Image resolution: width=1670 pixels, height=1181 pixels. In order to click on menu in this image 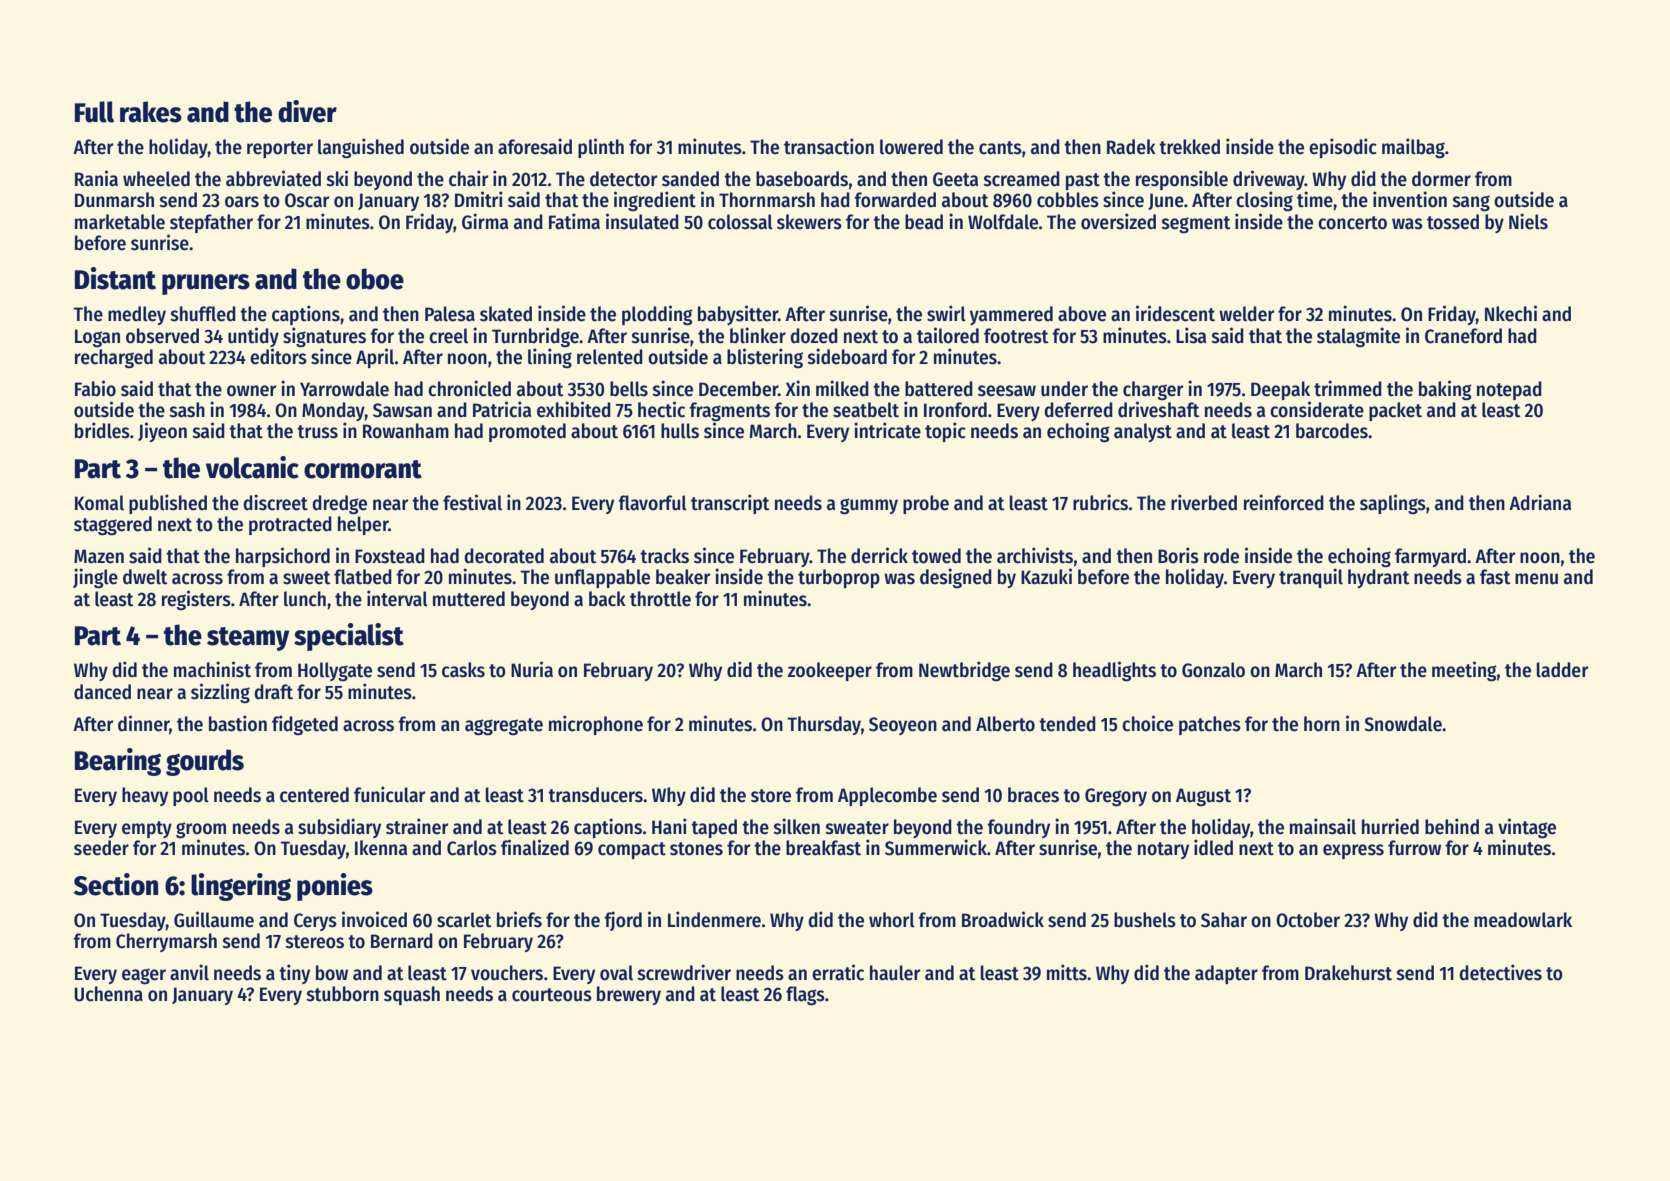, I will do `click(1536, 579)`.
